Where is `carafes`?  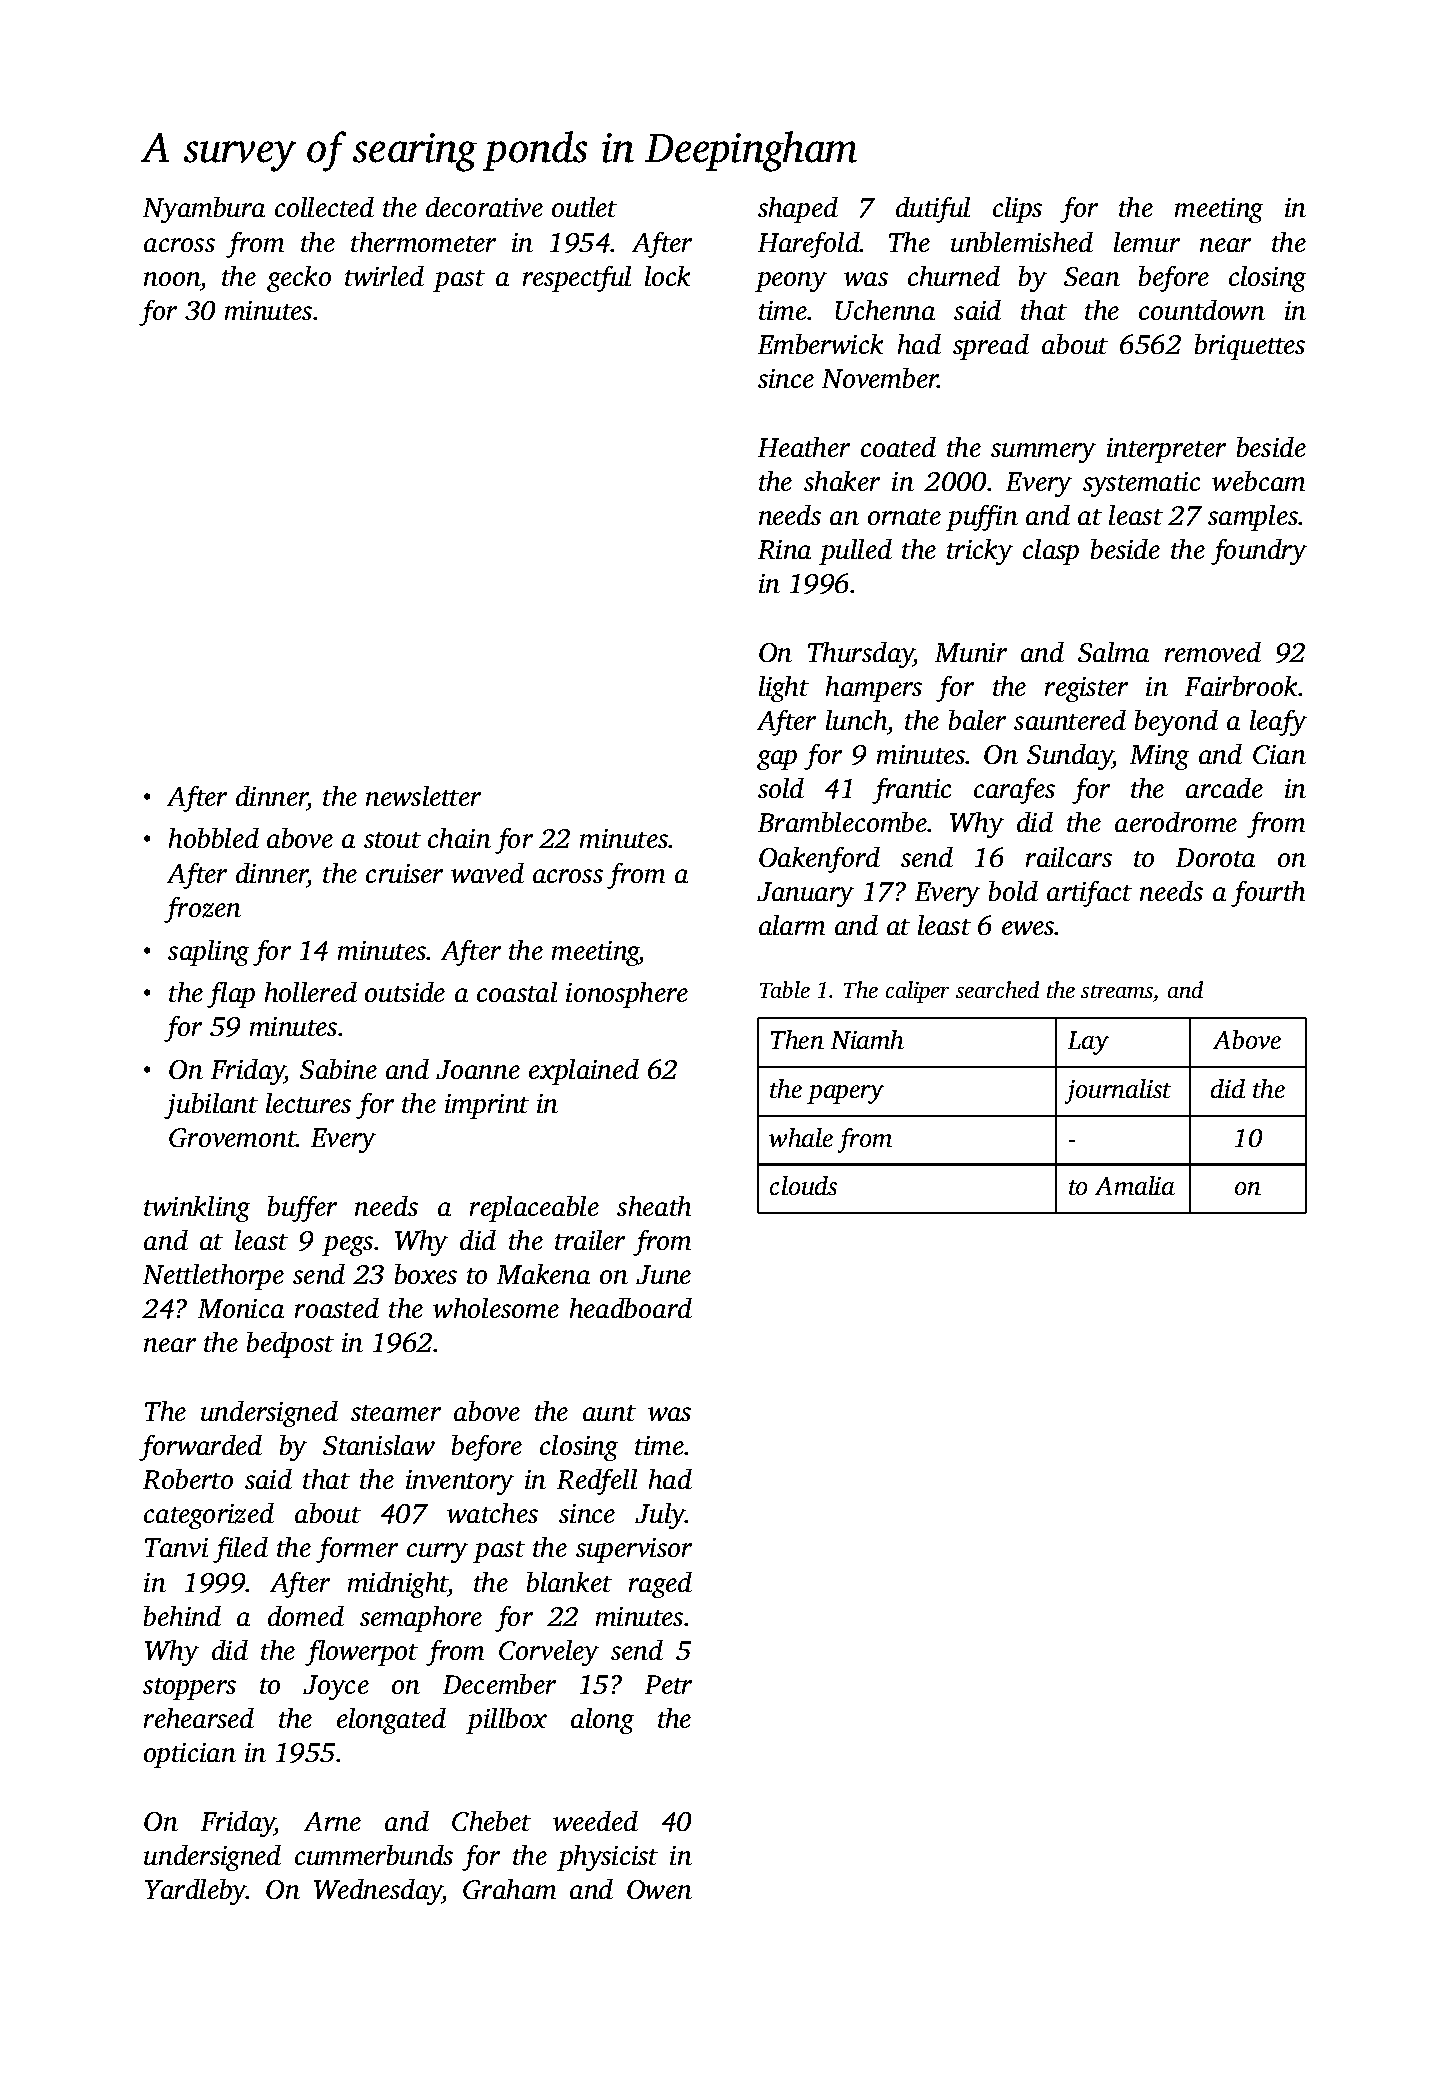 carafes is located at coordinates (1014, 791).
